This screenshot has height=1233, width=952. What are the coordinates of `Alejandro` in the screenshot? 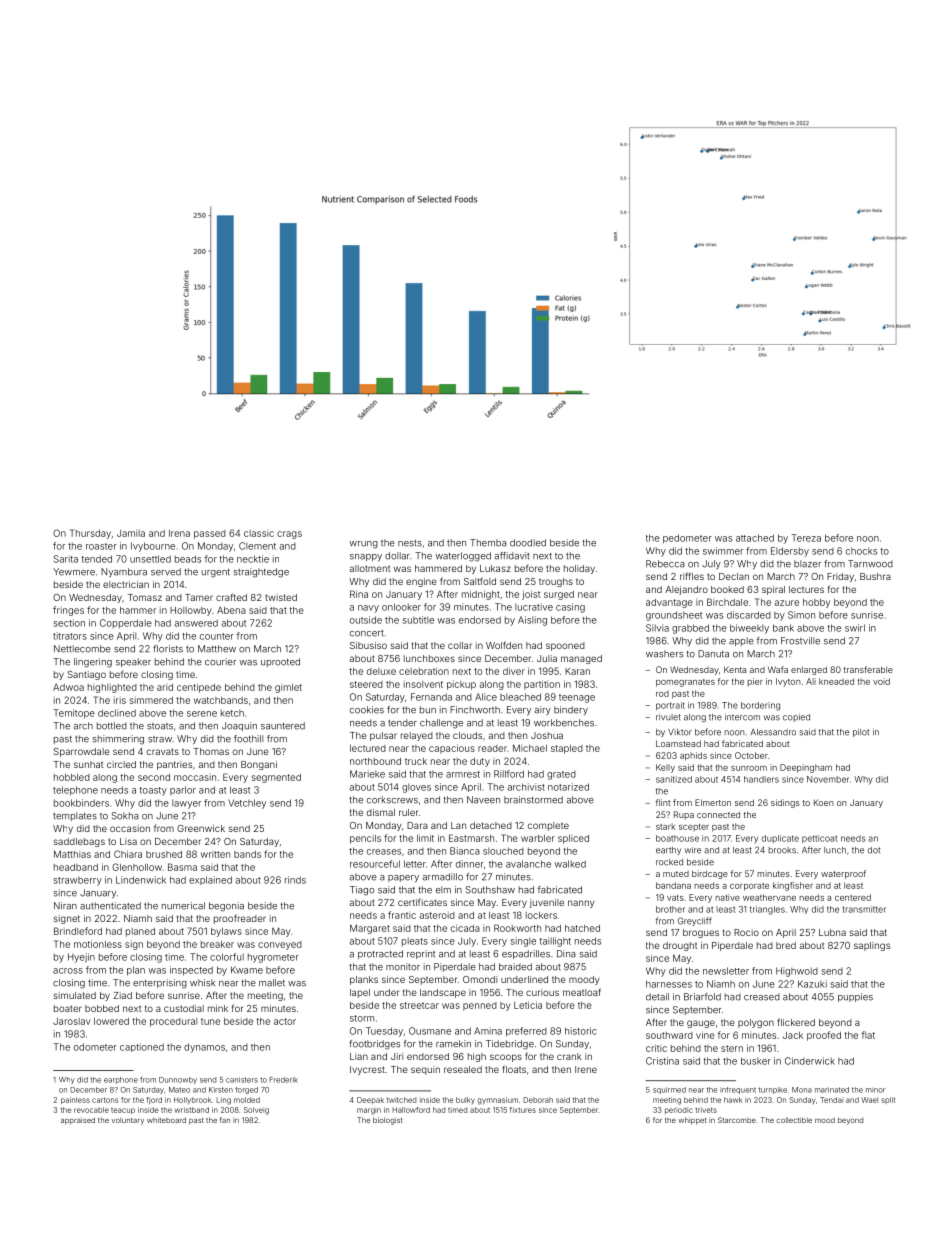 It's located at (686, 590).
